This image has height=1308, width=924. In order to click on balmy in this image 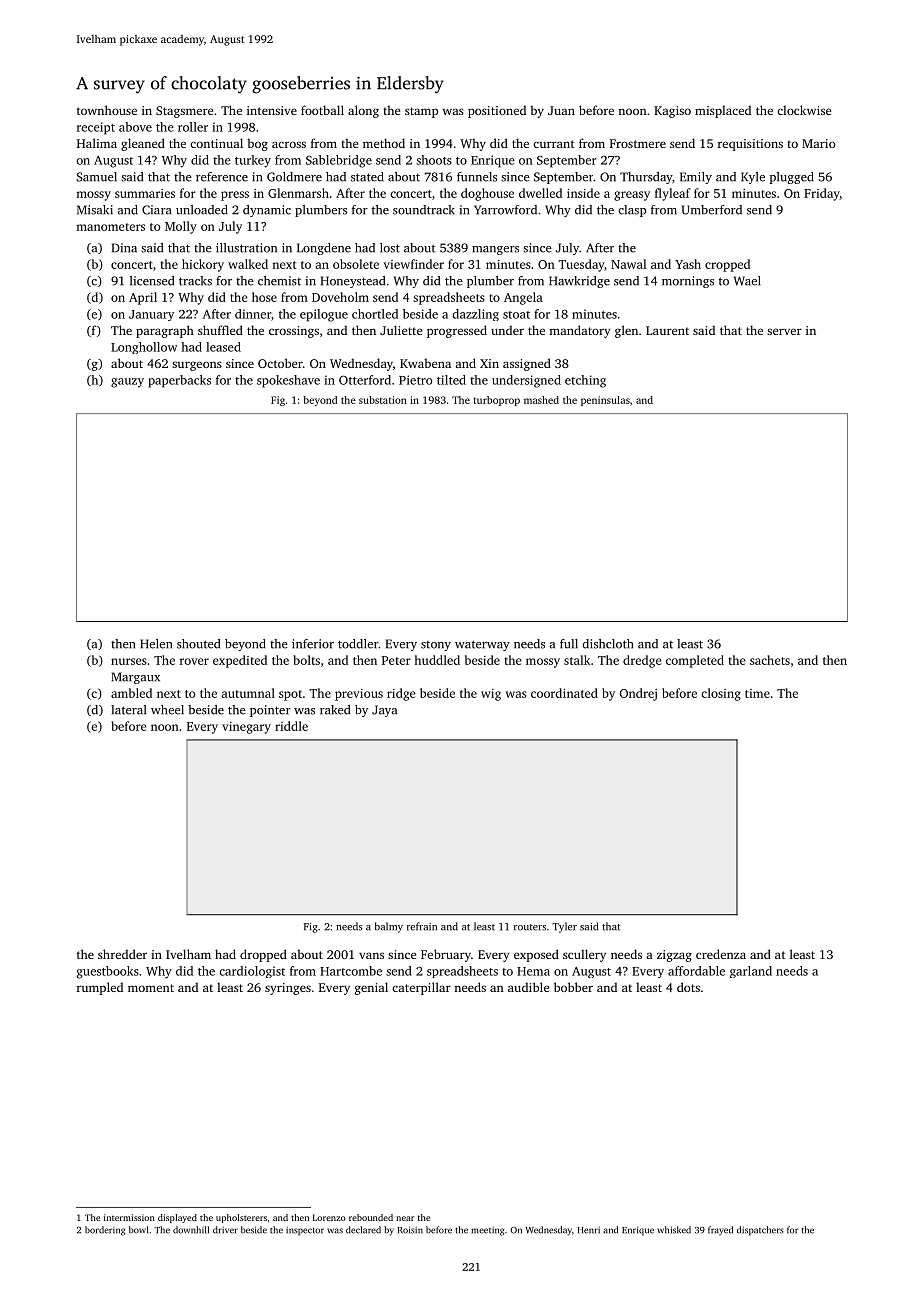, I will do `click(389, 927)`.
